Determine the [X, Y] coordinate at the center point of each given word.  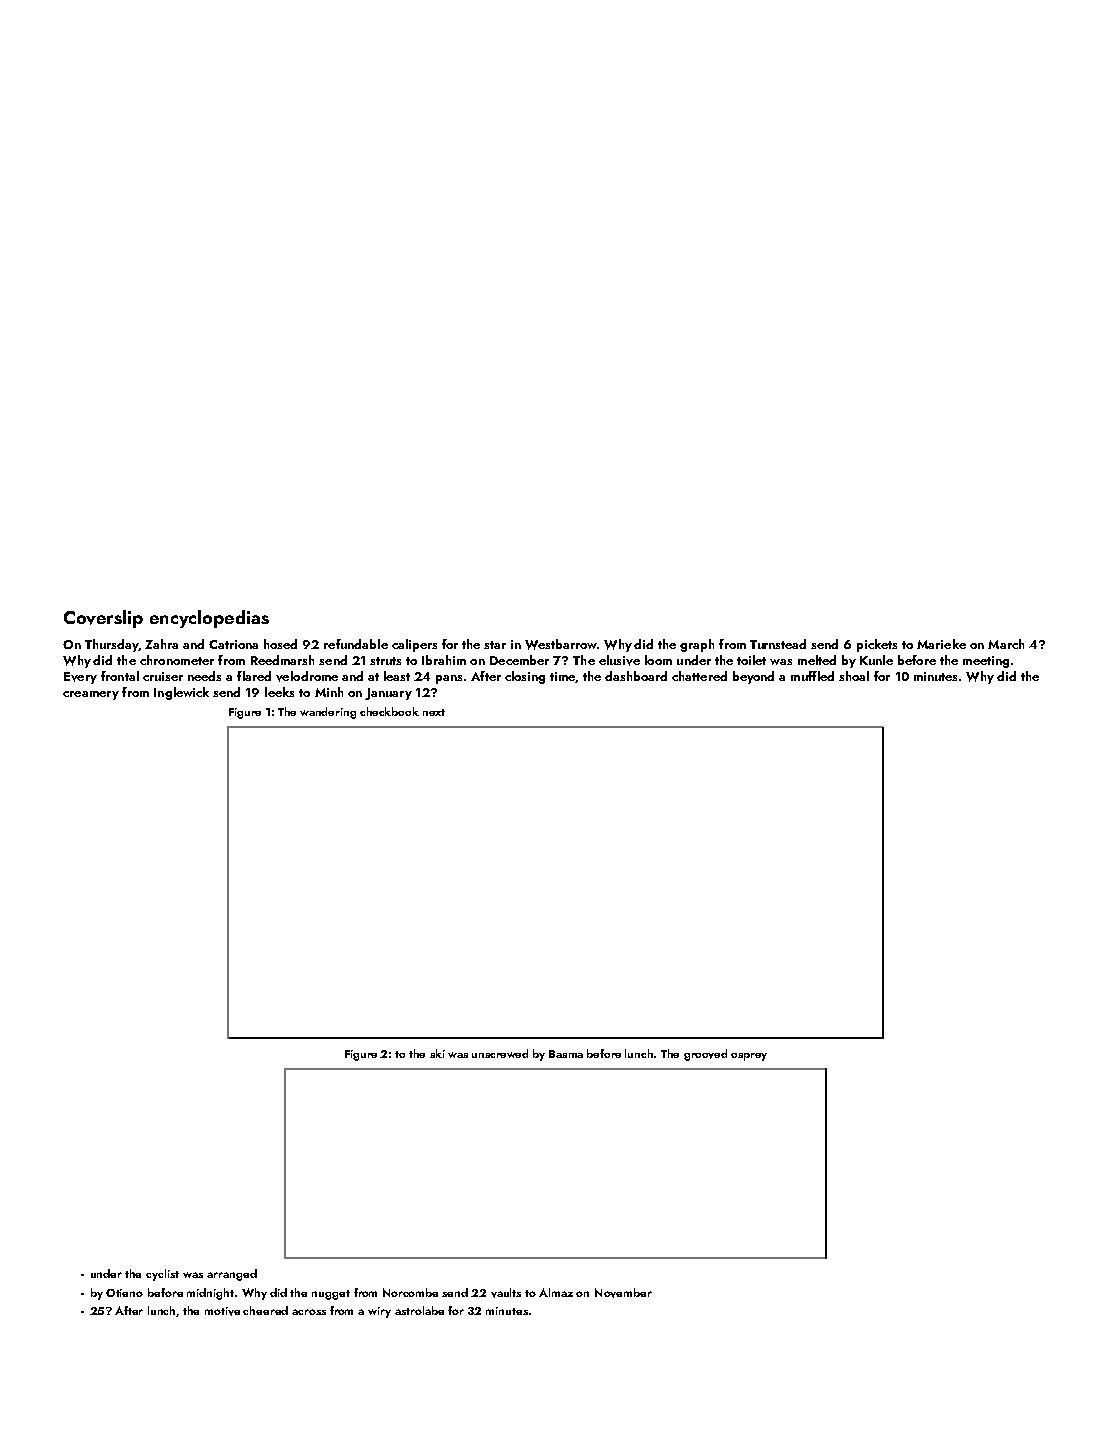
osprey [749, 1057]
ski [437, 1053]
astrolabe [419, 1310]
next [434, 712]
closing [525, 677]
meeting [986, 662]
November [623, 1293]
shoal [854, 676]
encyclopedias [209, 619]
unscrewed [500, 1053]
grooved [705, 1055]
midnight [210, 1294]
